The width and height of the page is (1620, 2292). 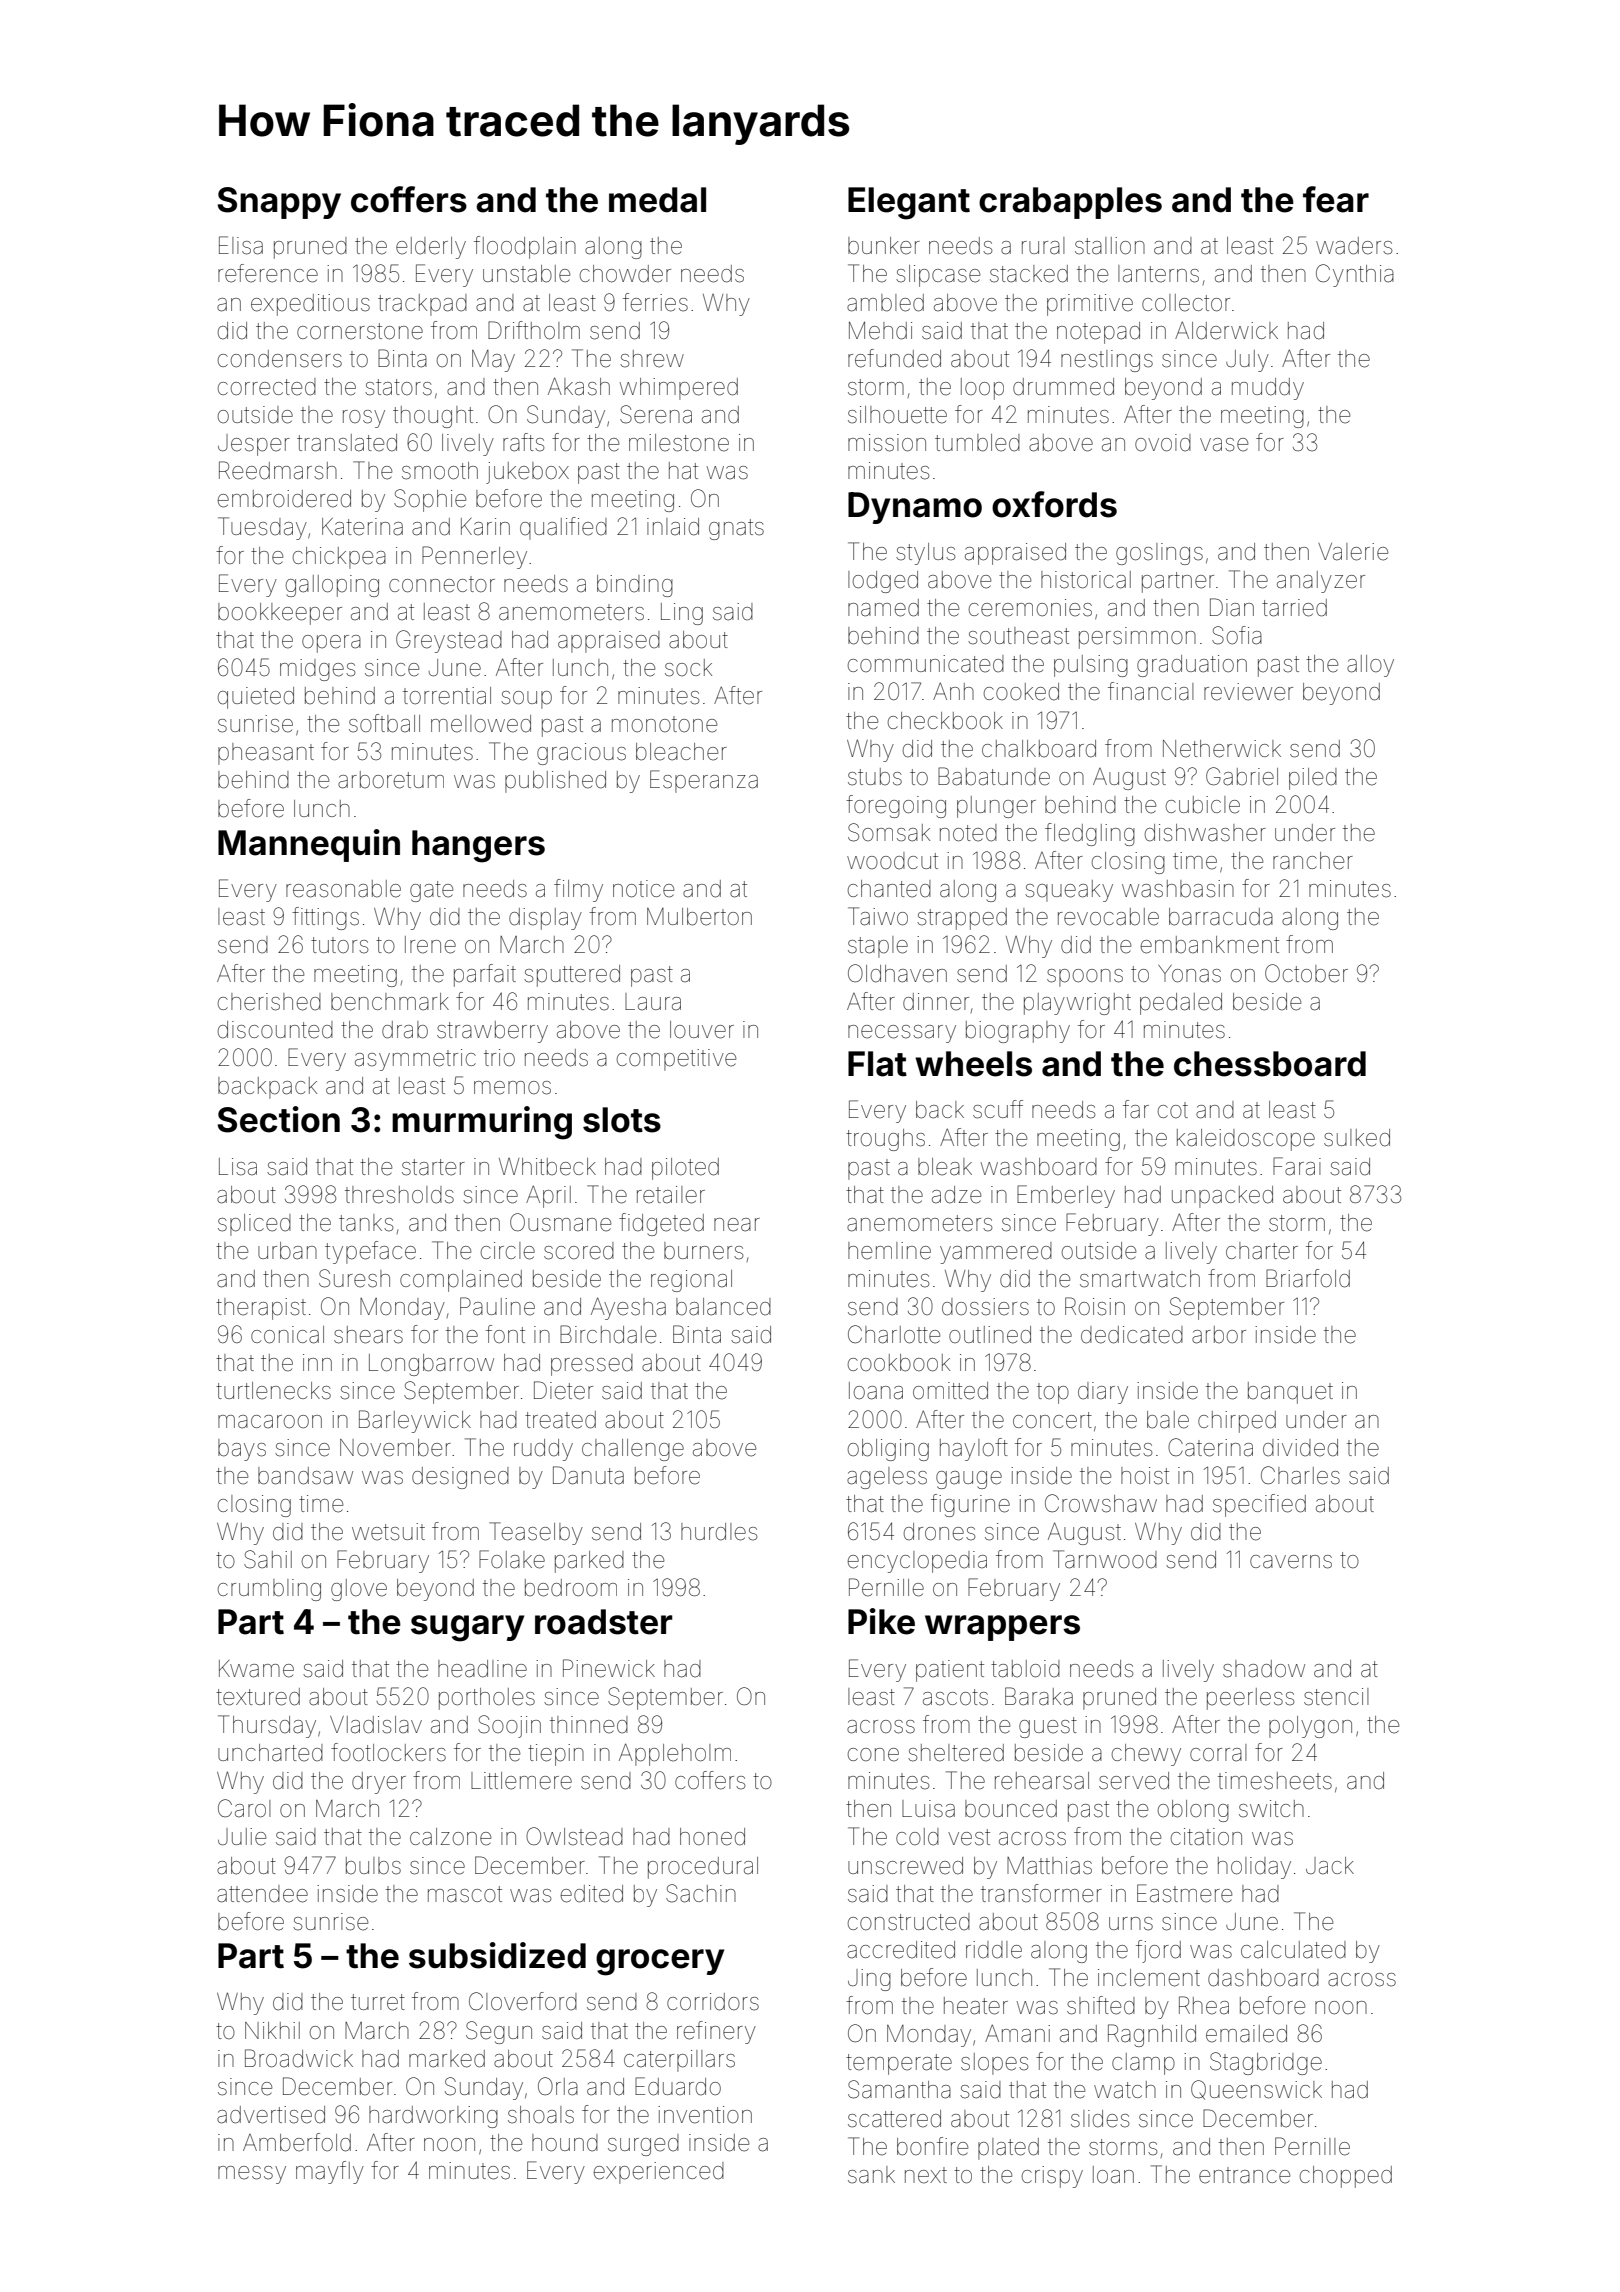 I want to click on glove, so click(x=359, y=1590).
